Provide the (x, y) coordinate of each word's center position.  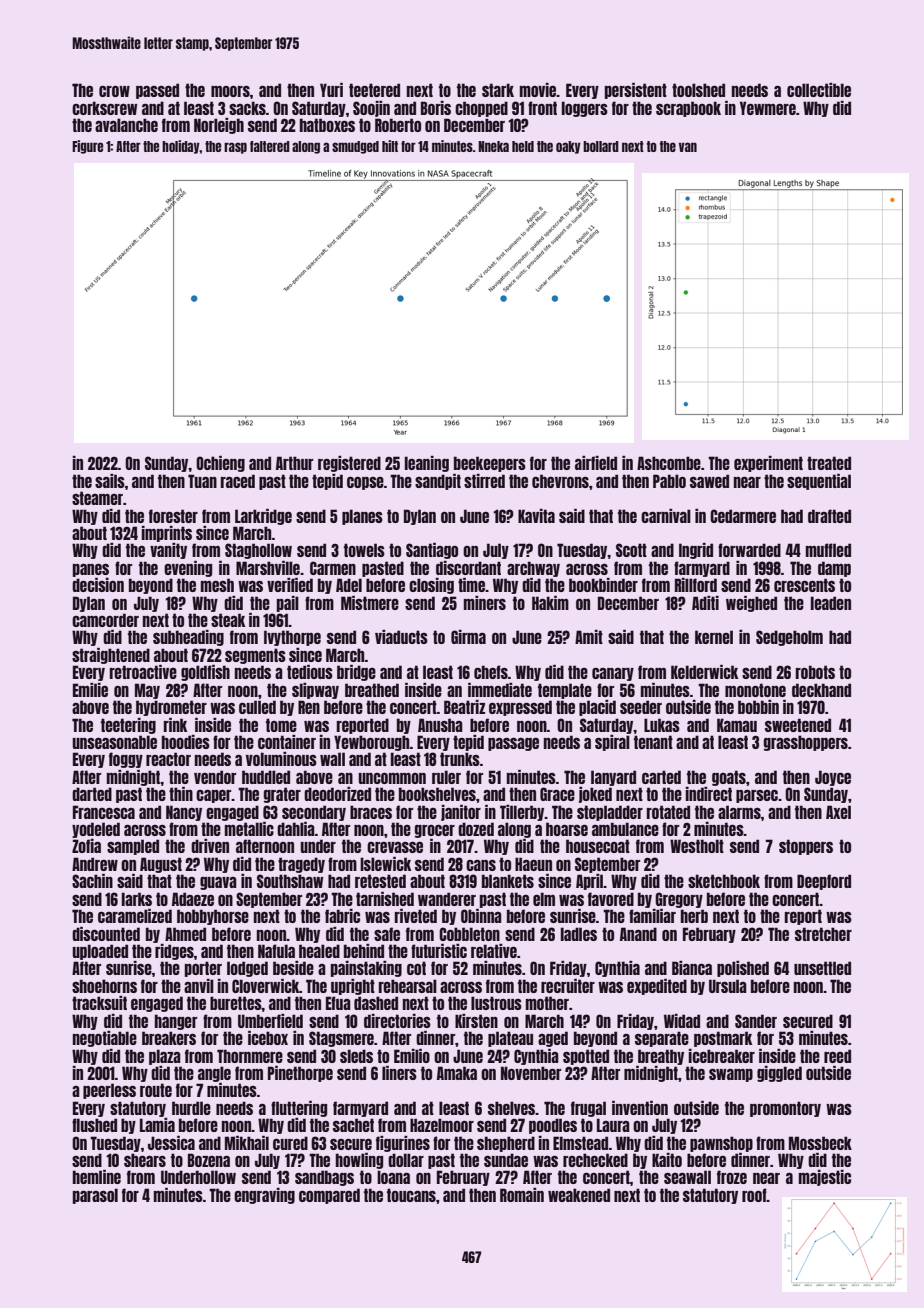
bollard (601, 146)
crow (114, 91)
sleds (356, 1056)
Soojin (371, 109)
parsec (757, 796)
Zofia (86, 846)
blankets (508, 881)
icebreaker (721, 1056)
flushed (94, 1125)
